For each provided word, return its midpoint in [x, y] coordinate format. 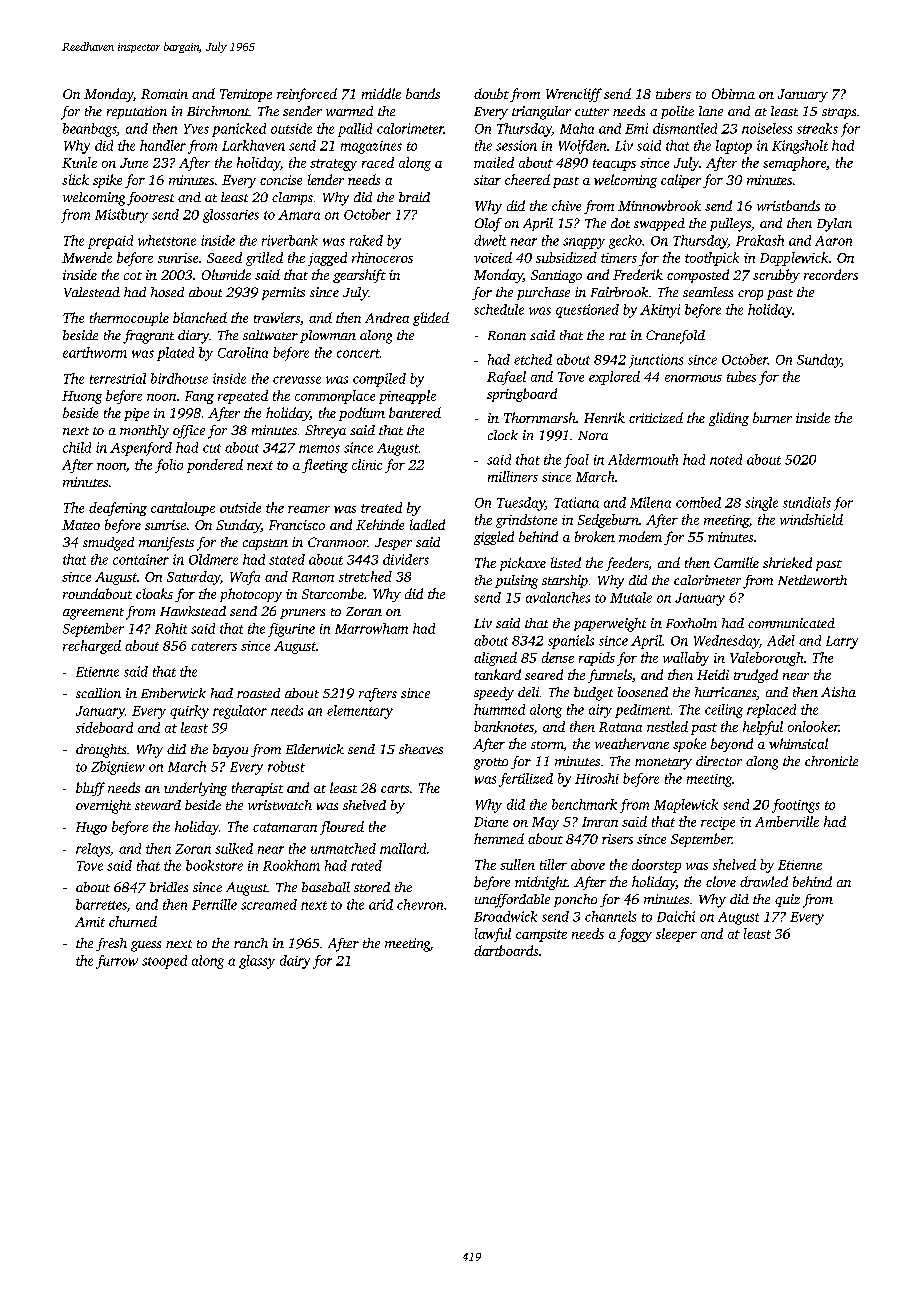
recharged [92, 647]
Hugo [91, 828]
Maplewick [686, 806]
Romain [164, 94]
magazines [371, 147]
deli [528, 692]
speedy [494, 694]
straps [839, 113]
